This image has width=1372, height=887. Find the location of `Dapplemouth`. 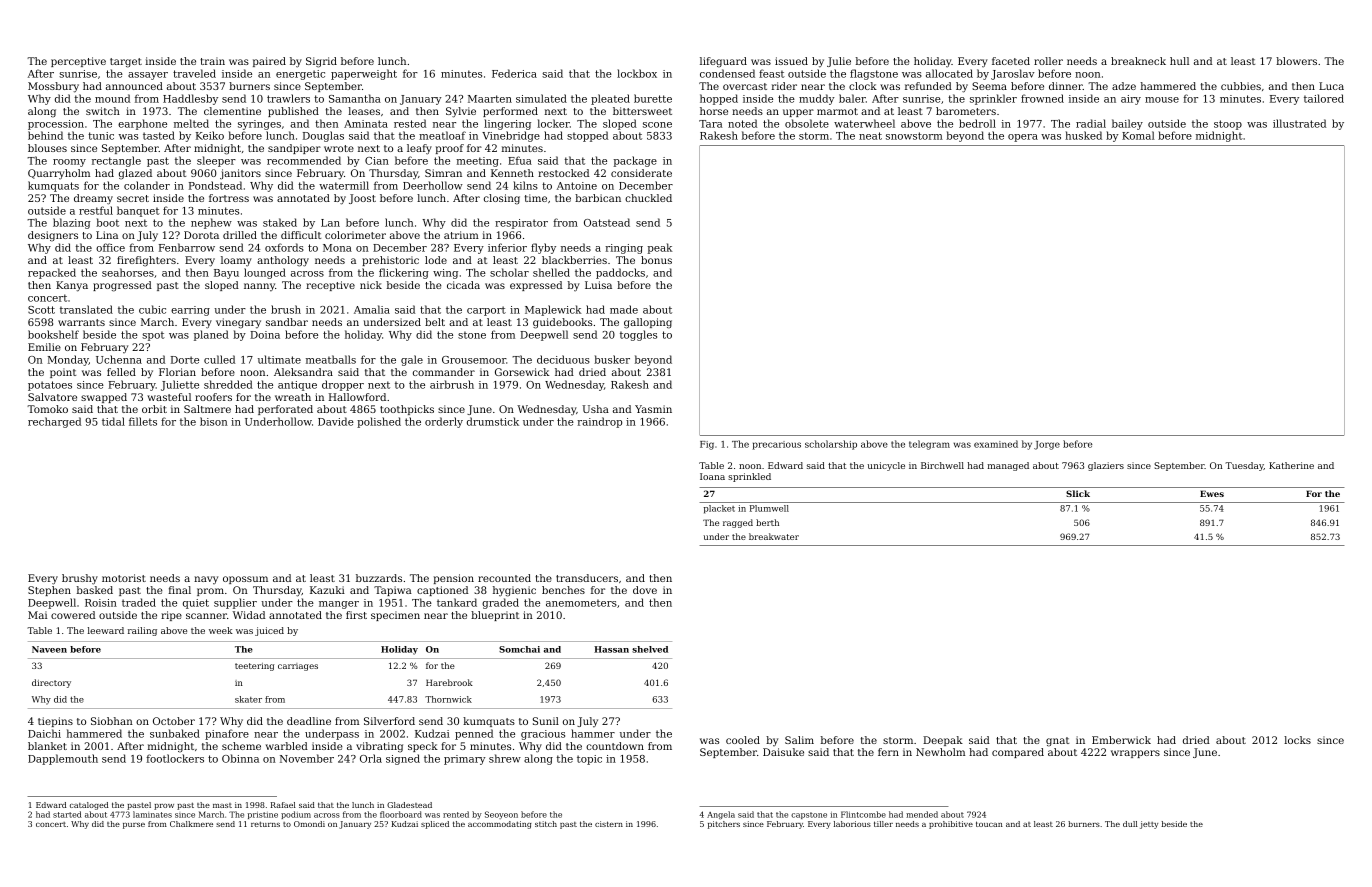

Dapplemouth is located at coordinates (63, 759).
